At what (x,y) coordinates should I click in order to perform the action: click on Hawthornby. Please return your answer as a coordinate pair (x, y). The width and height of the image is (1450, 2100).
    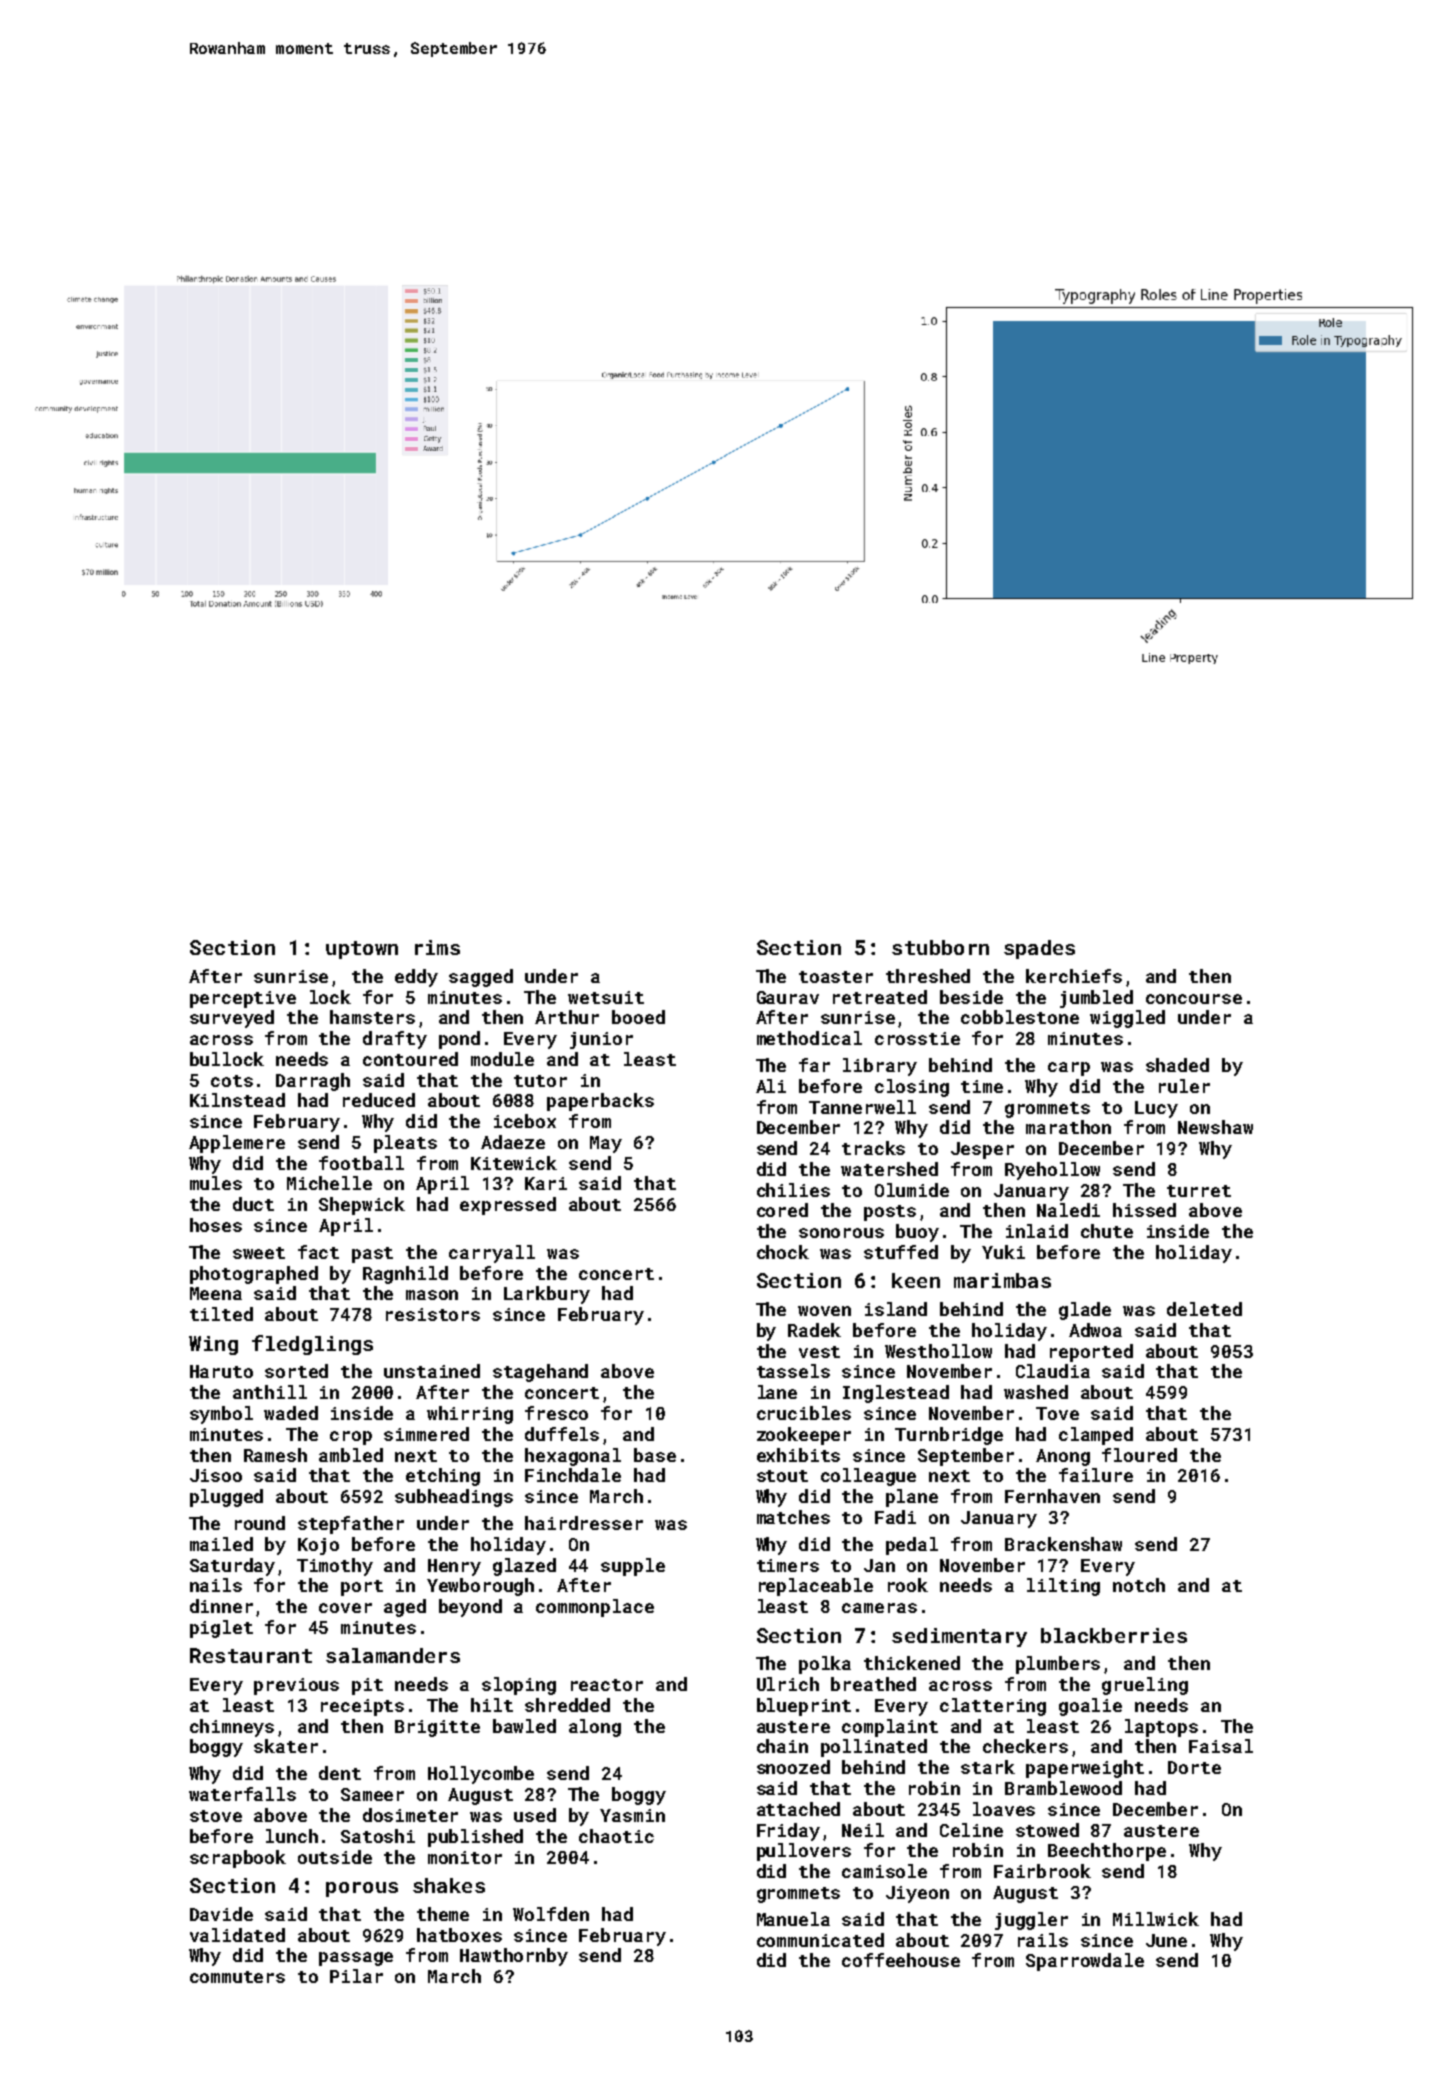
    Looking at the image, I should click on (514, 1957).
